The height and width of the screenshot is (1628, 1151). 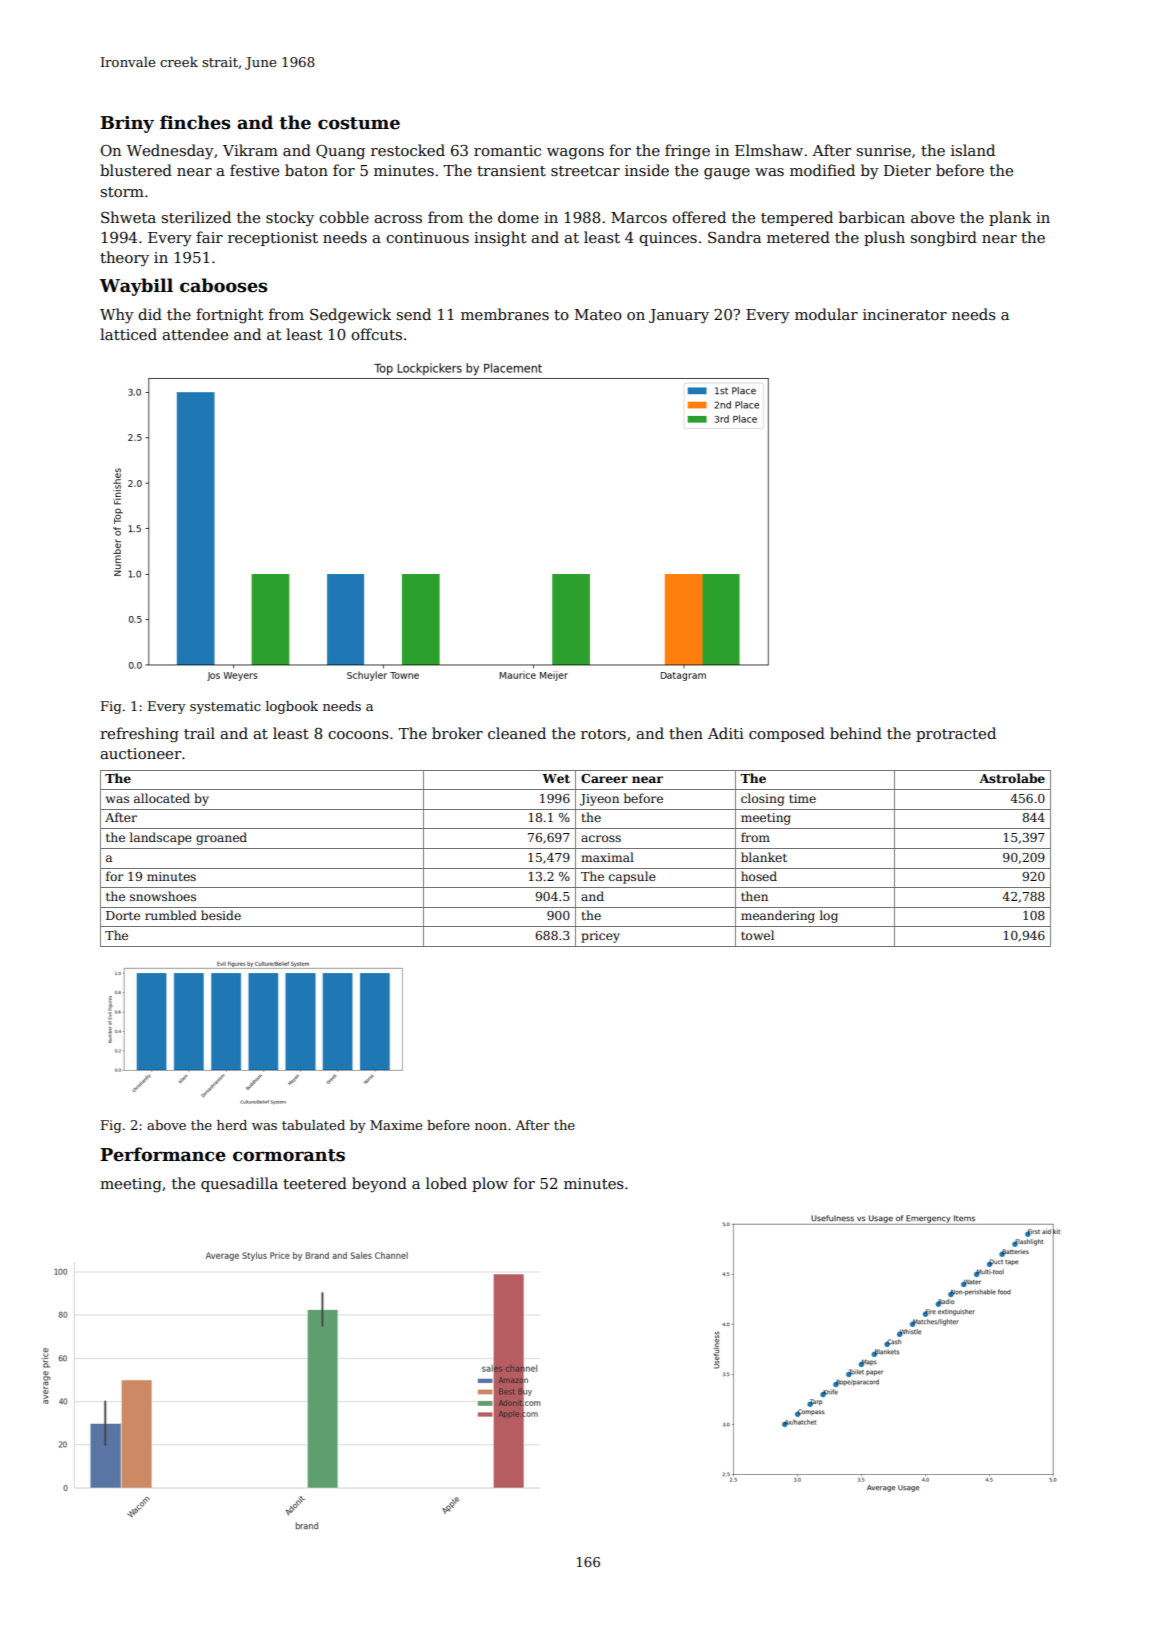 What do you see at coordinates (239, 1184) in the screenshot?
I see `quesadilla` at bounding box center [239, 1184].
